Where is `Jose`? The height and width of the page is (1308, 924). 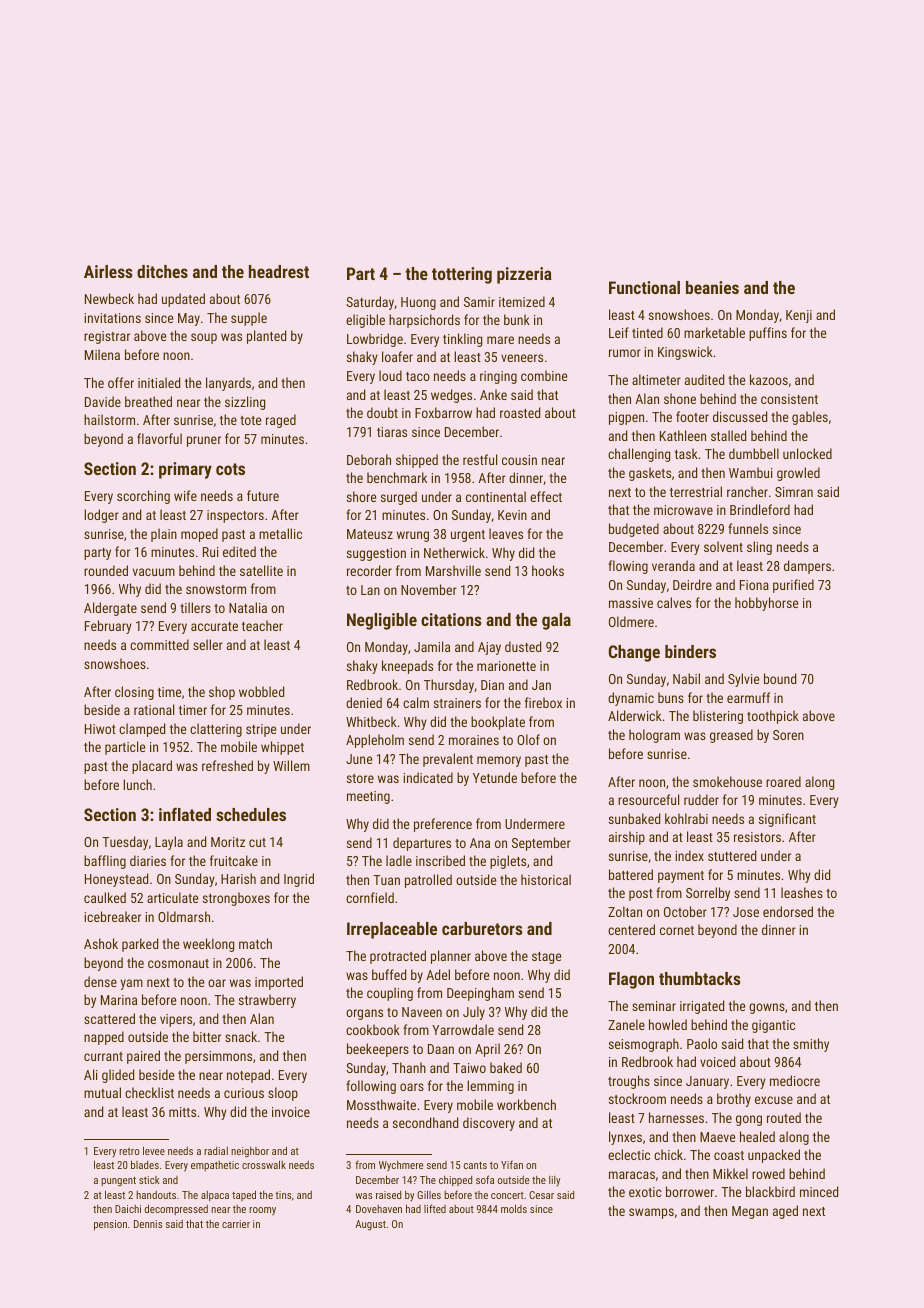
Jose is located at coordinates (746, 912).
